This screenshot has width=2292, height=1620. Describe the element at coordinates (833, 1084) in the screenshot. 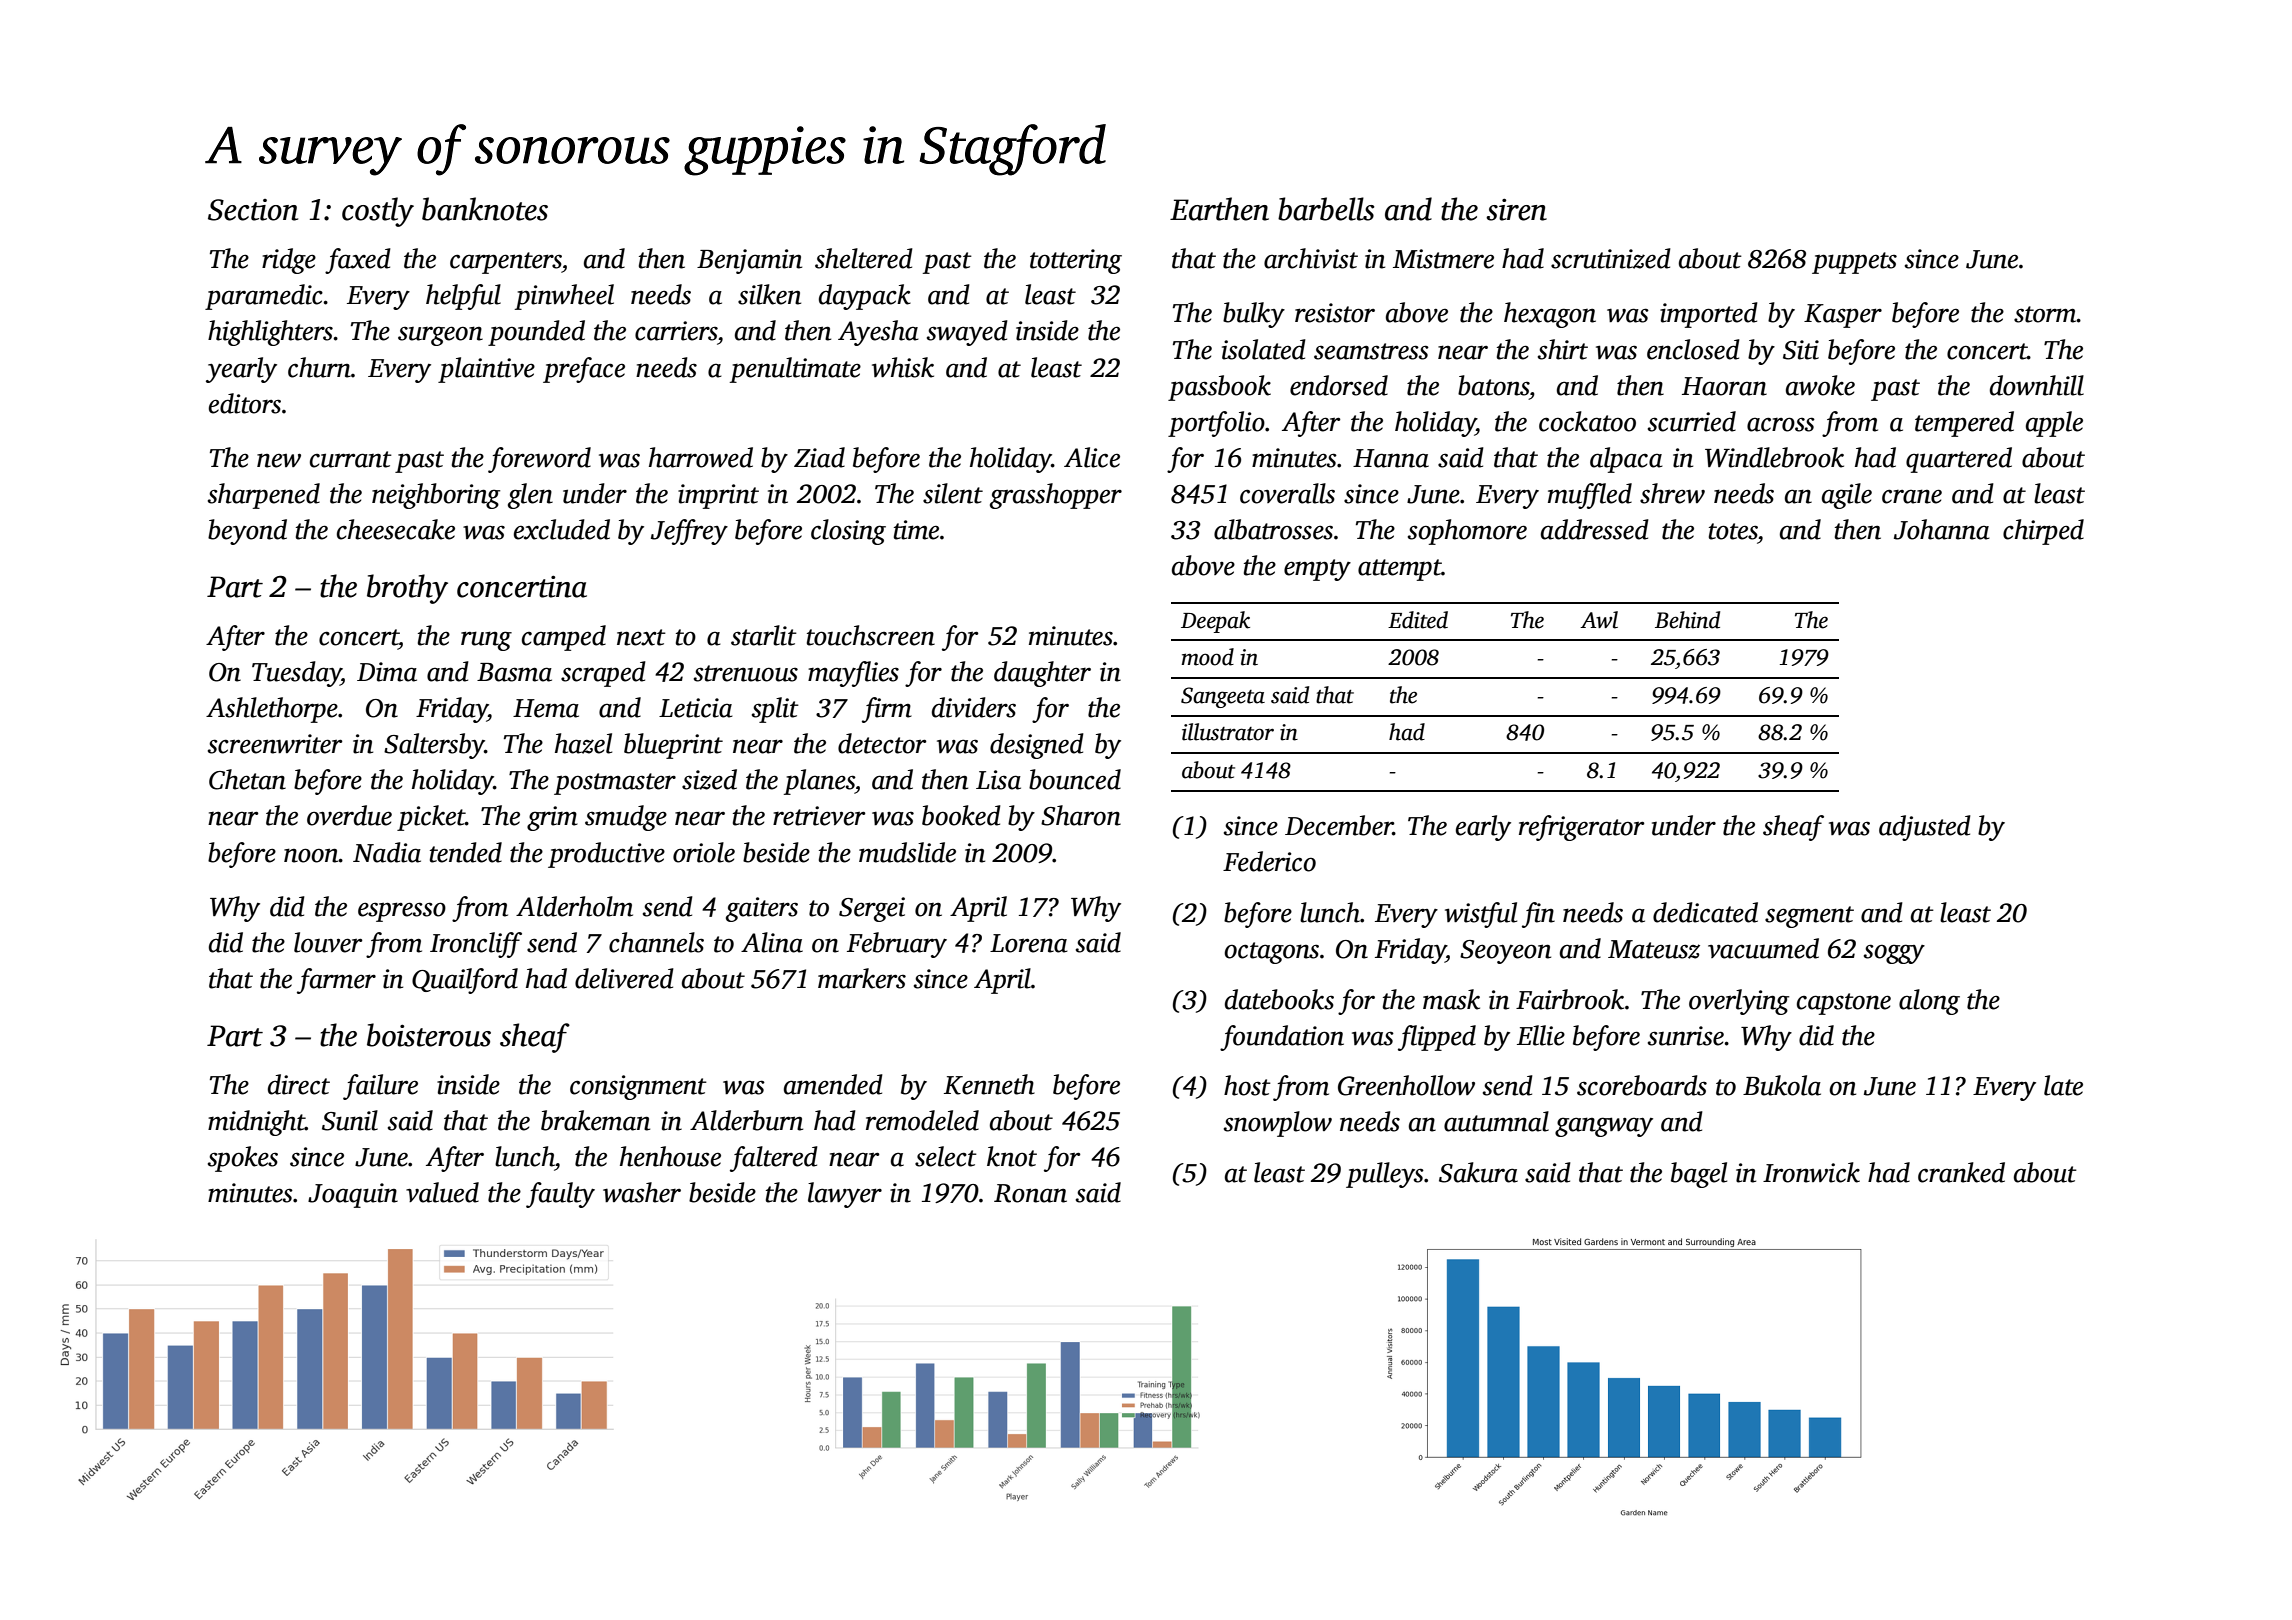

I see `amended` at that location.
